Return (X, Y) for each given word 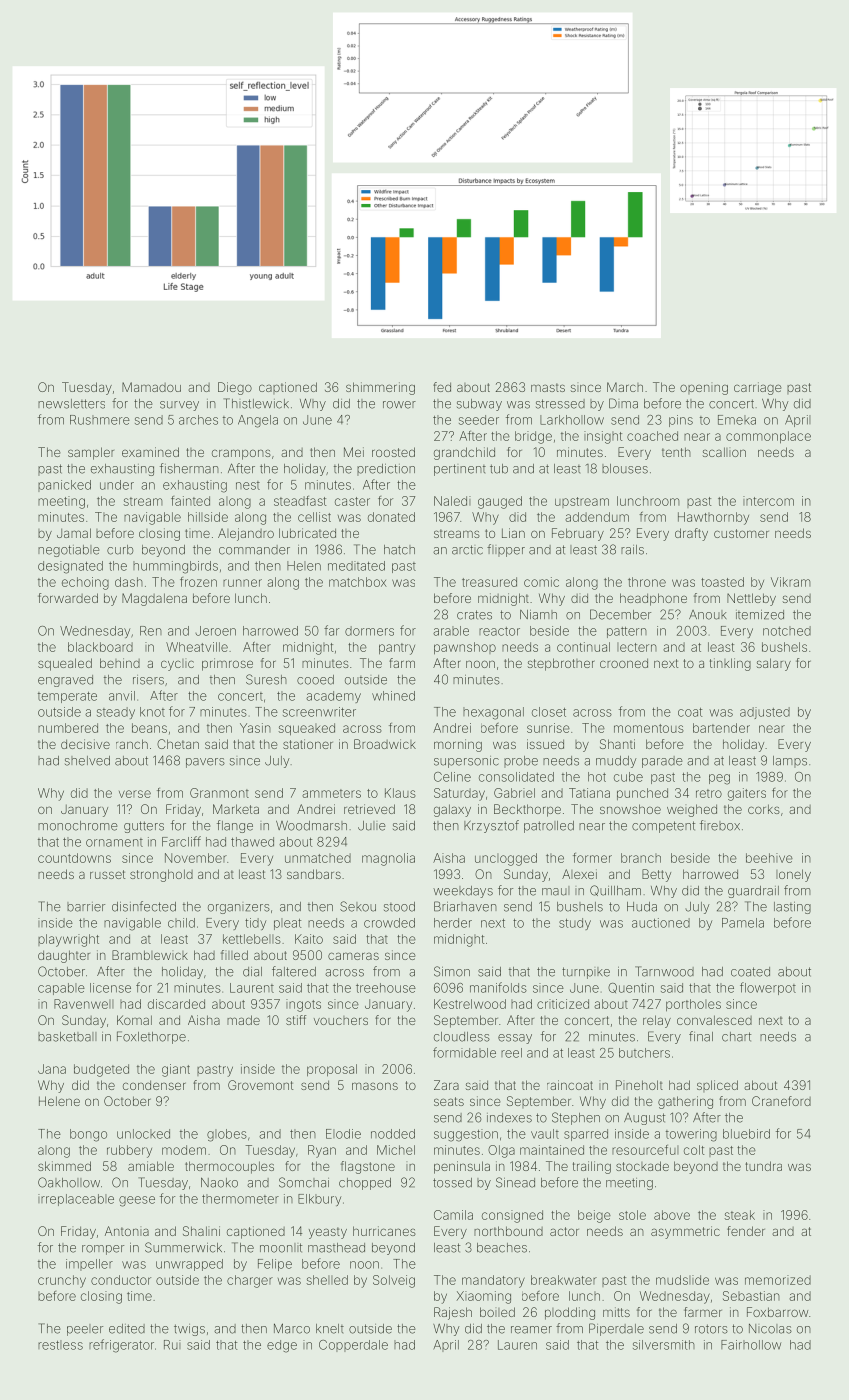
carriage (758, 388)
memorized (778, 1280)
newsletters (71, 404)
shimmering (380, 388)
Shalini (201, 1231)
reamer (531, 1330)
